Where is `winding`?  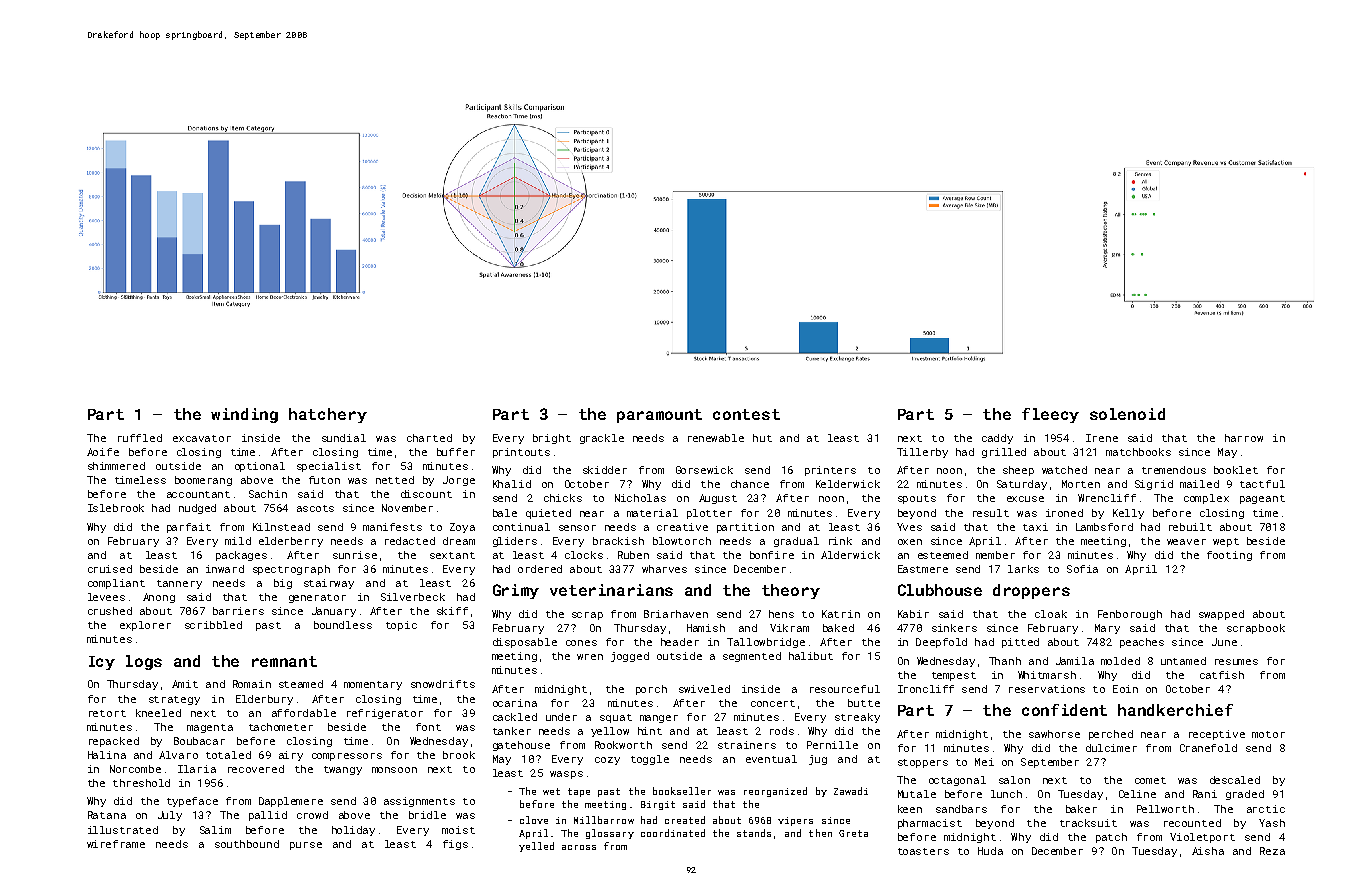 winding is located at coordinates (244, 415).
